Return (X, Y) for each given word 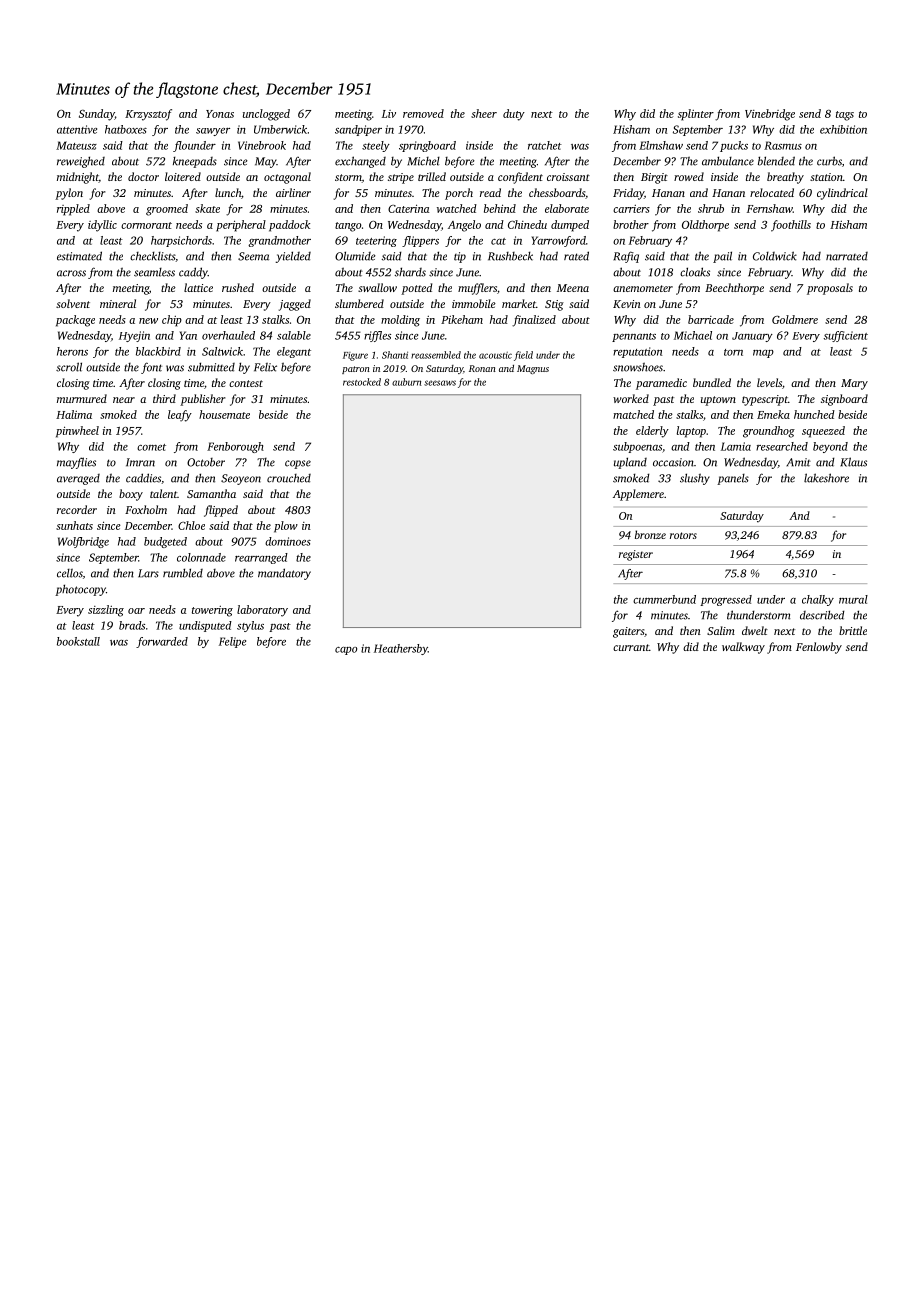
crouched (289, 478)
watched (457, 208)
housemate (224, 414)
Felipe (232, 642)
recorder (77, 509)
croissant (568, 177)
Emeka (773, 414)
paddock (289, 226)
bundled (712, 382)
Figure (355, 356)
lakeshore (826, 478)
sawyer (213, 132)
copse (298, 464)
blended (776, 161)
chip (172, 321)
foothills (791, 226)
